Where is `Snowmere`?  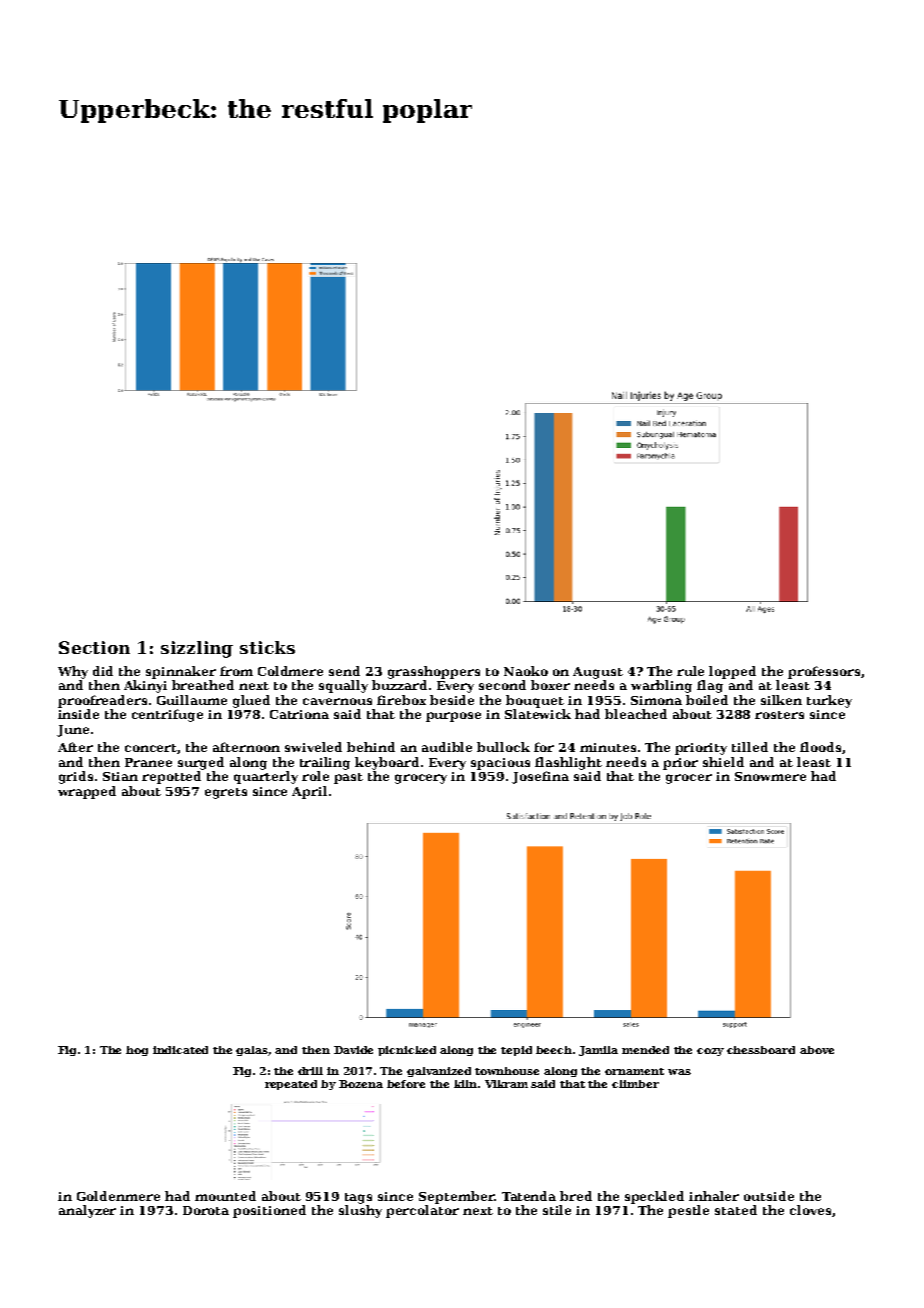 Snowmere is located at coordinates (770, 776).
